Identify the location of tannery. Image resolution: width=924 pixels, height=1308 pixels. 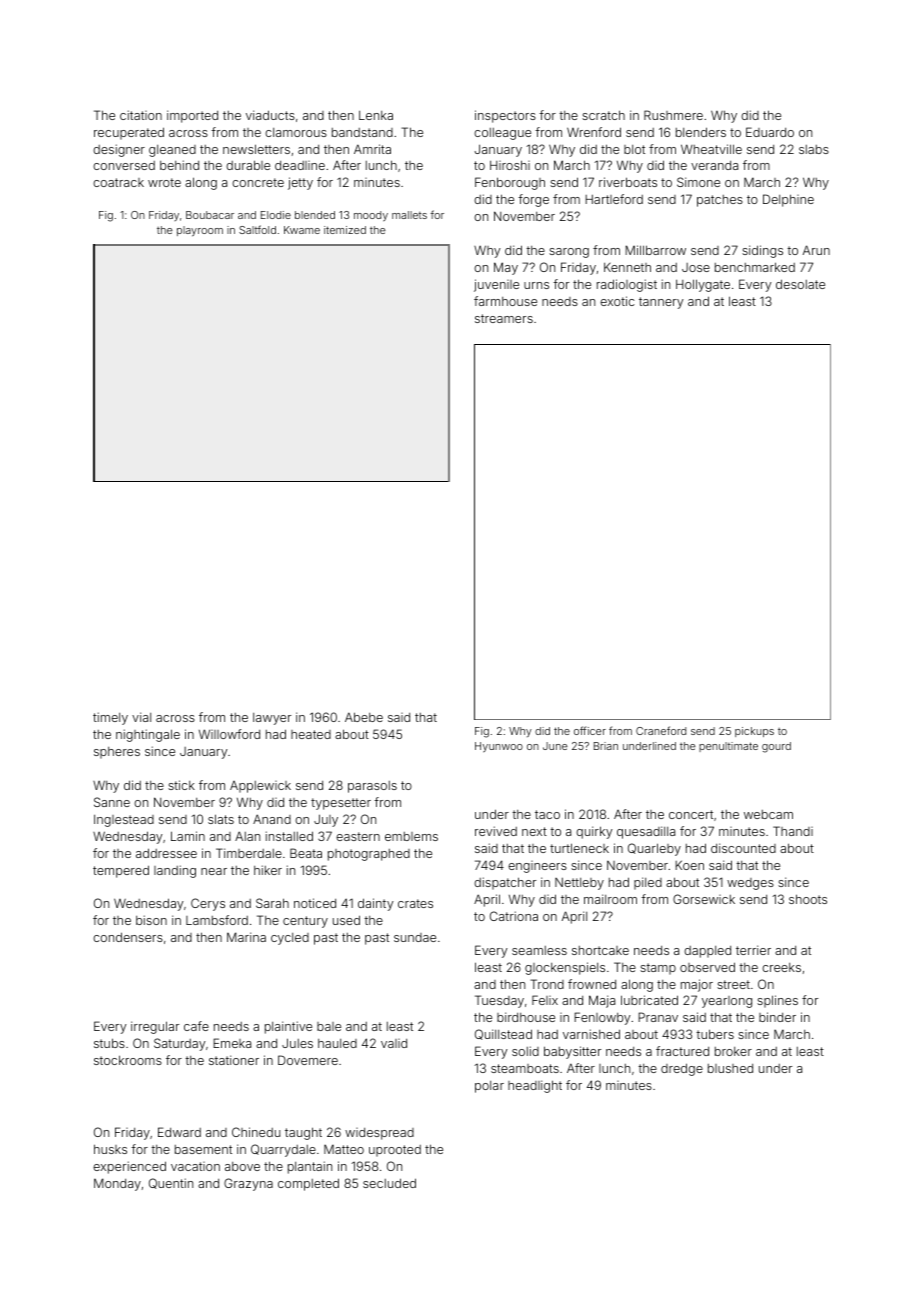
(661, 303).
